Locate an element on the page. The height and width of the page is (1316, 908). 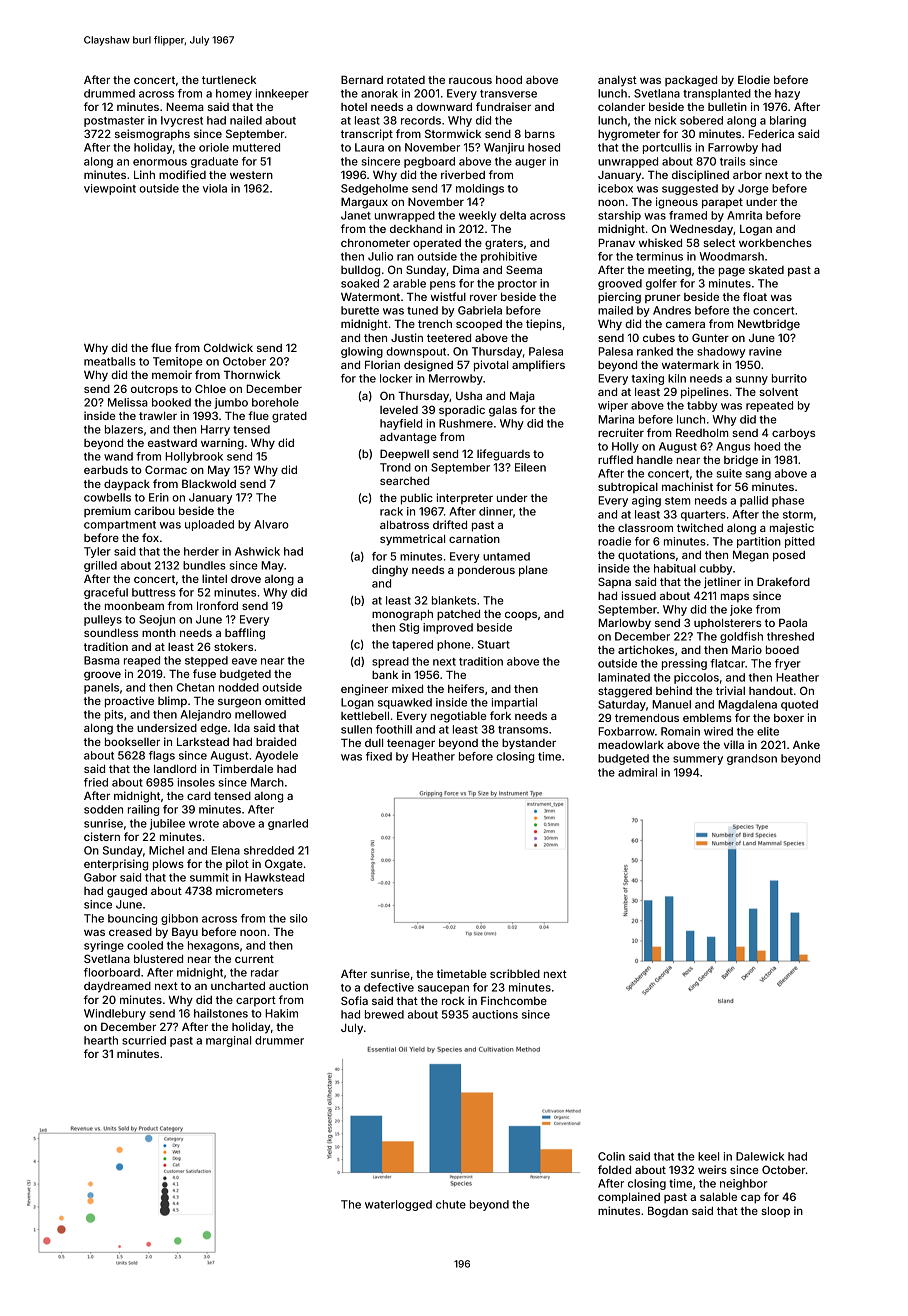
graceful is located at coordinates (106, 593).
